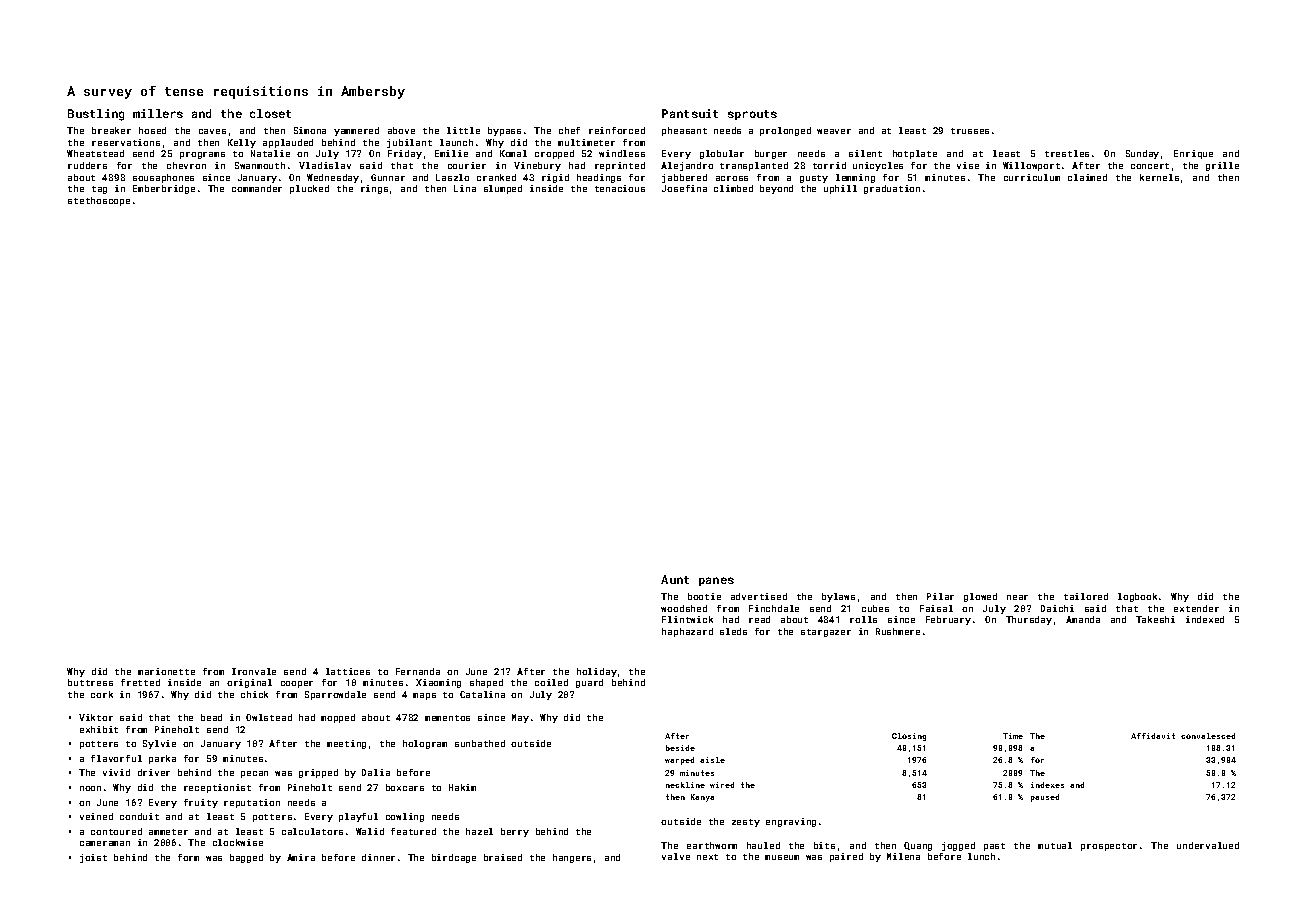 The width and height of the screenshot is (1308, 924). What do you see at coordinates (257, 188) in the screenshot?
I see `commander` at bounding box center [257, 188].
